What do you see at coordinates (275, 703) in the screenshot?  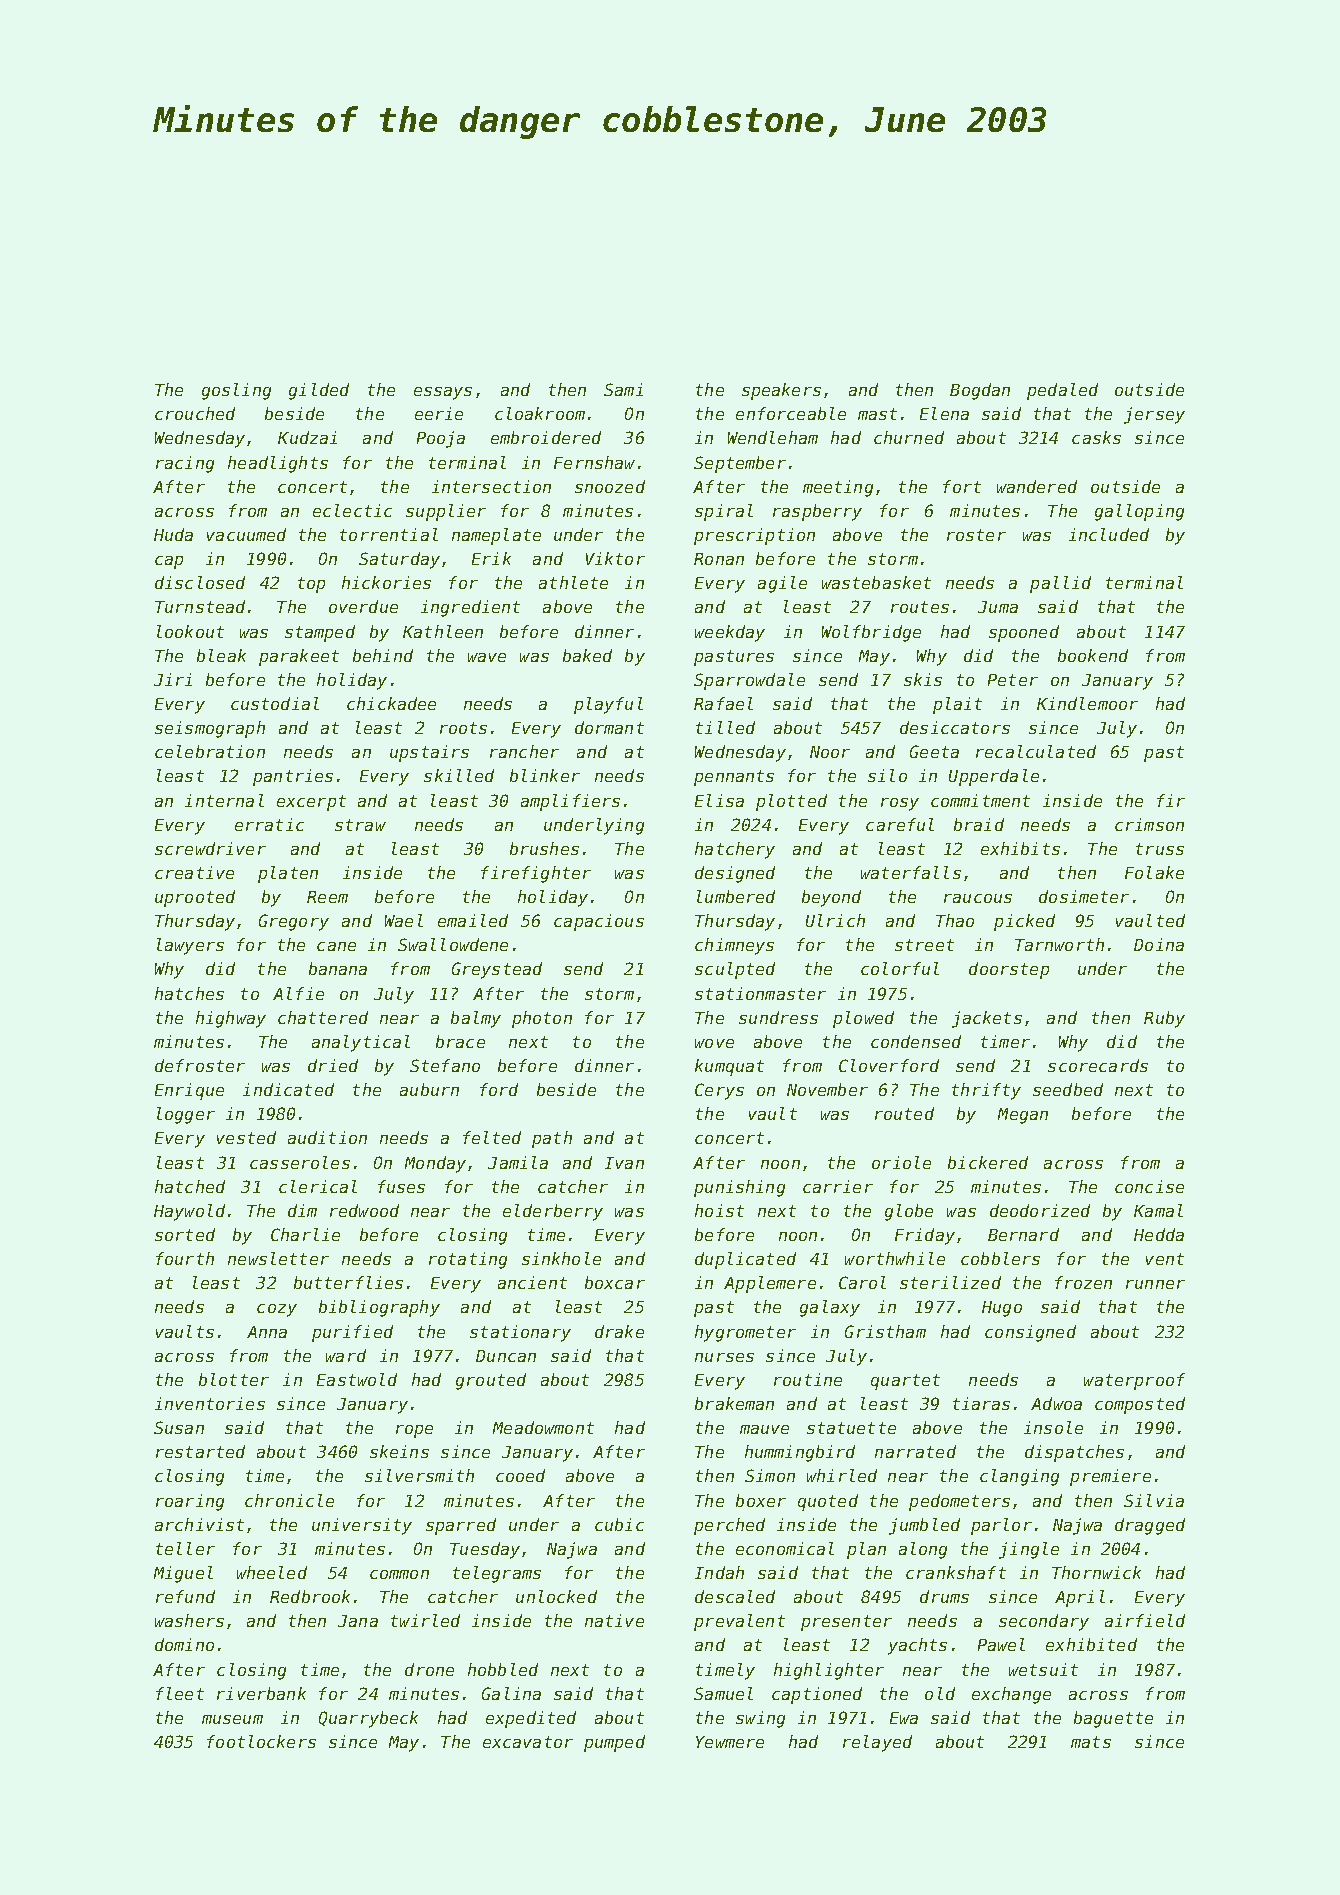 I see `custodial` at bounding box center [275, 703].
